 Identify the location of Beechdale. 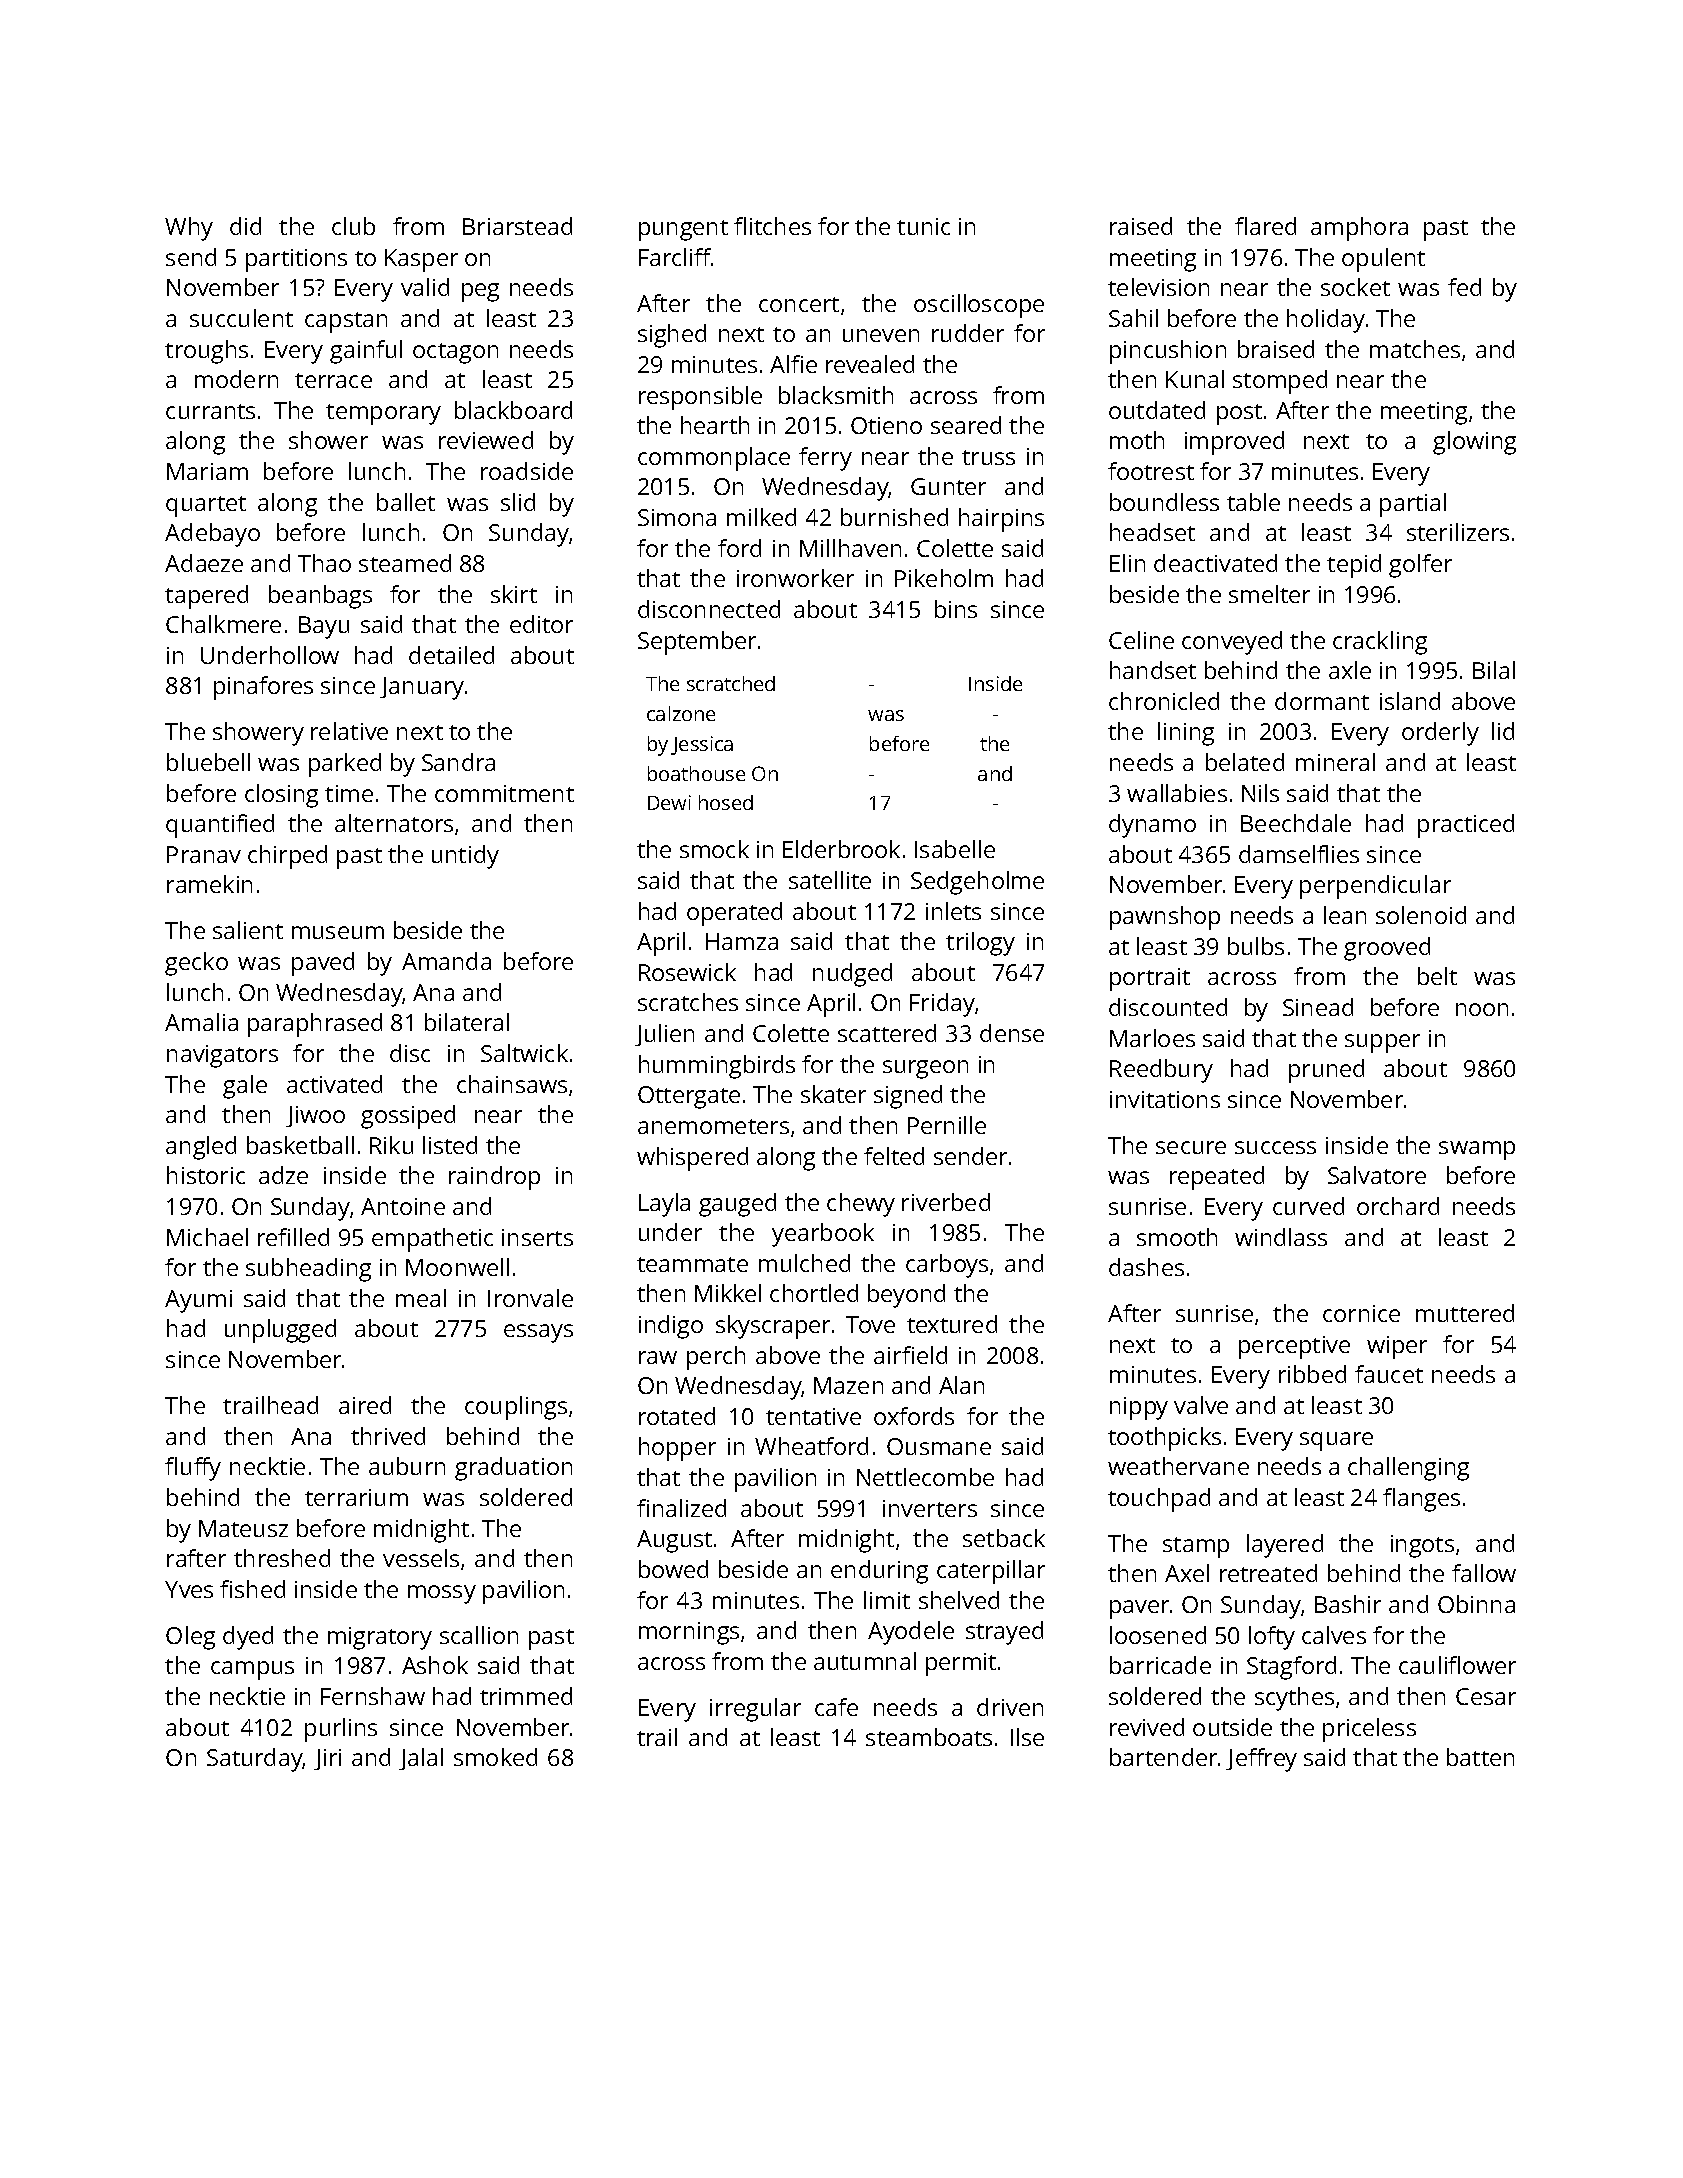
(1296, 823).
